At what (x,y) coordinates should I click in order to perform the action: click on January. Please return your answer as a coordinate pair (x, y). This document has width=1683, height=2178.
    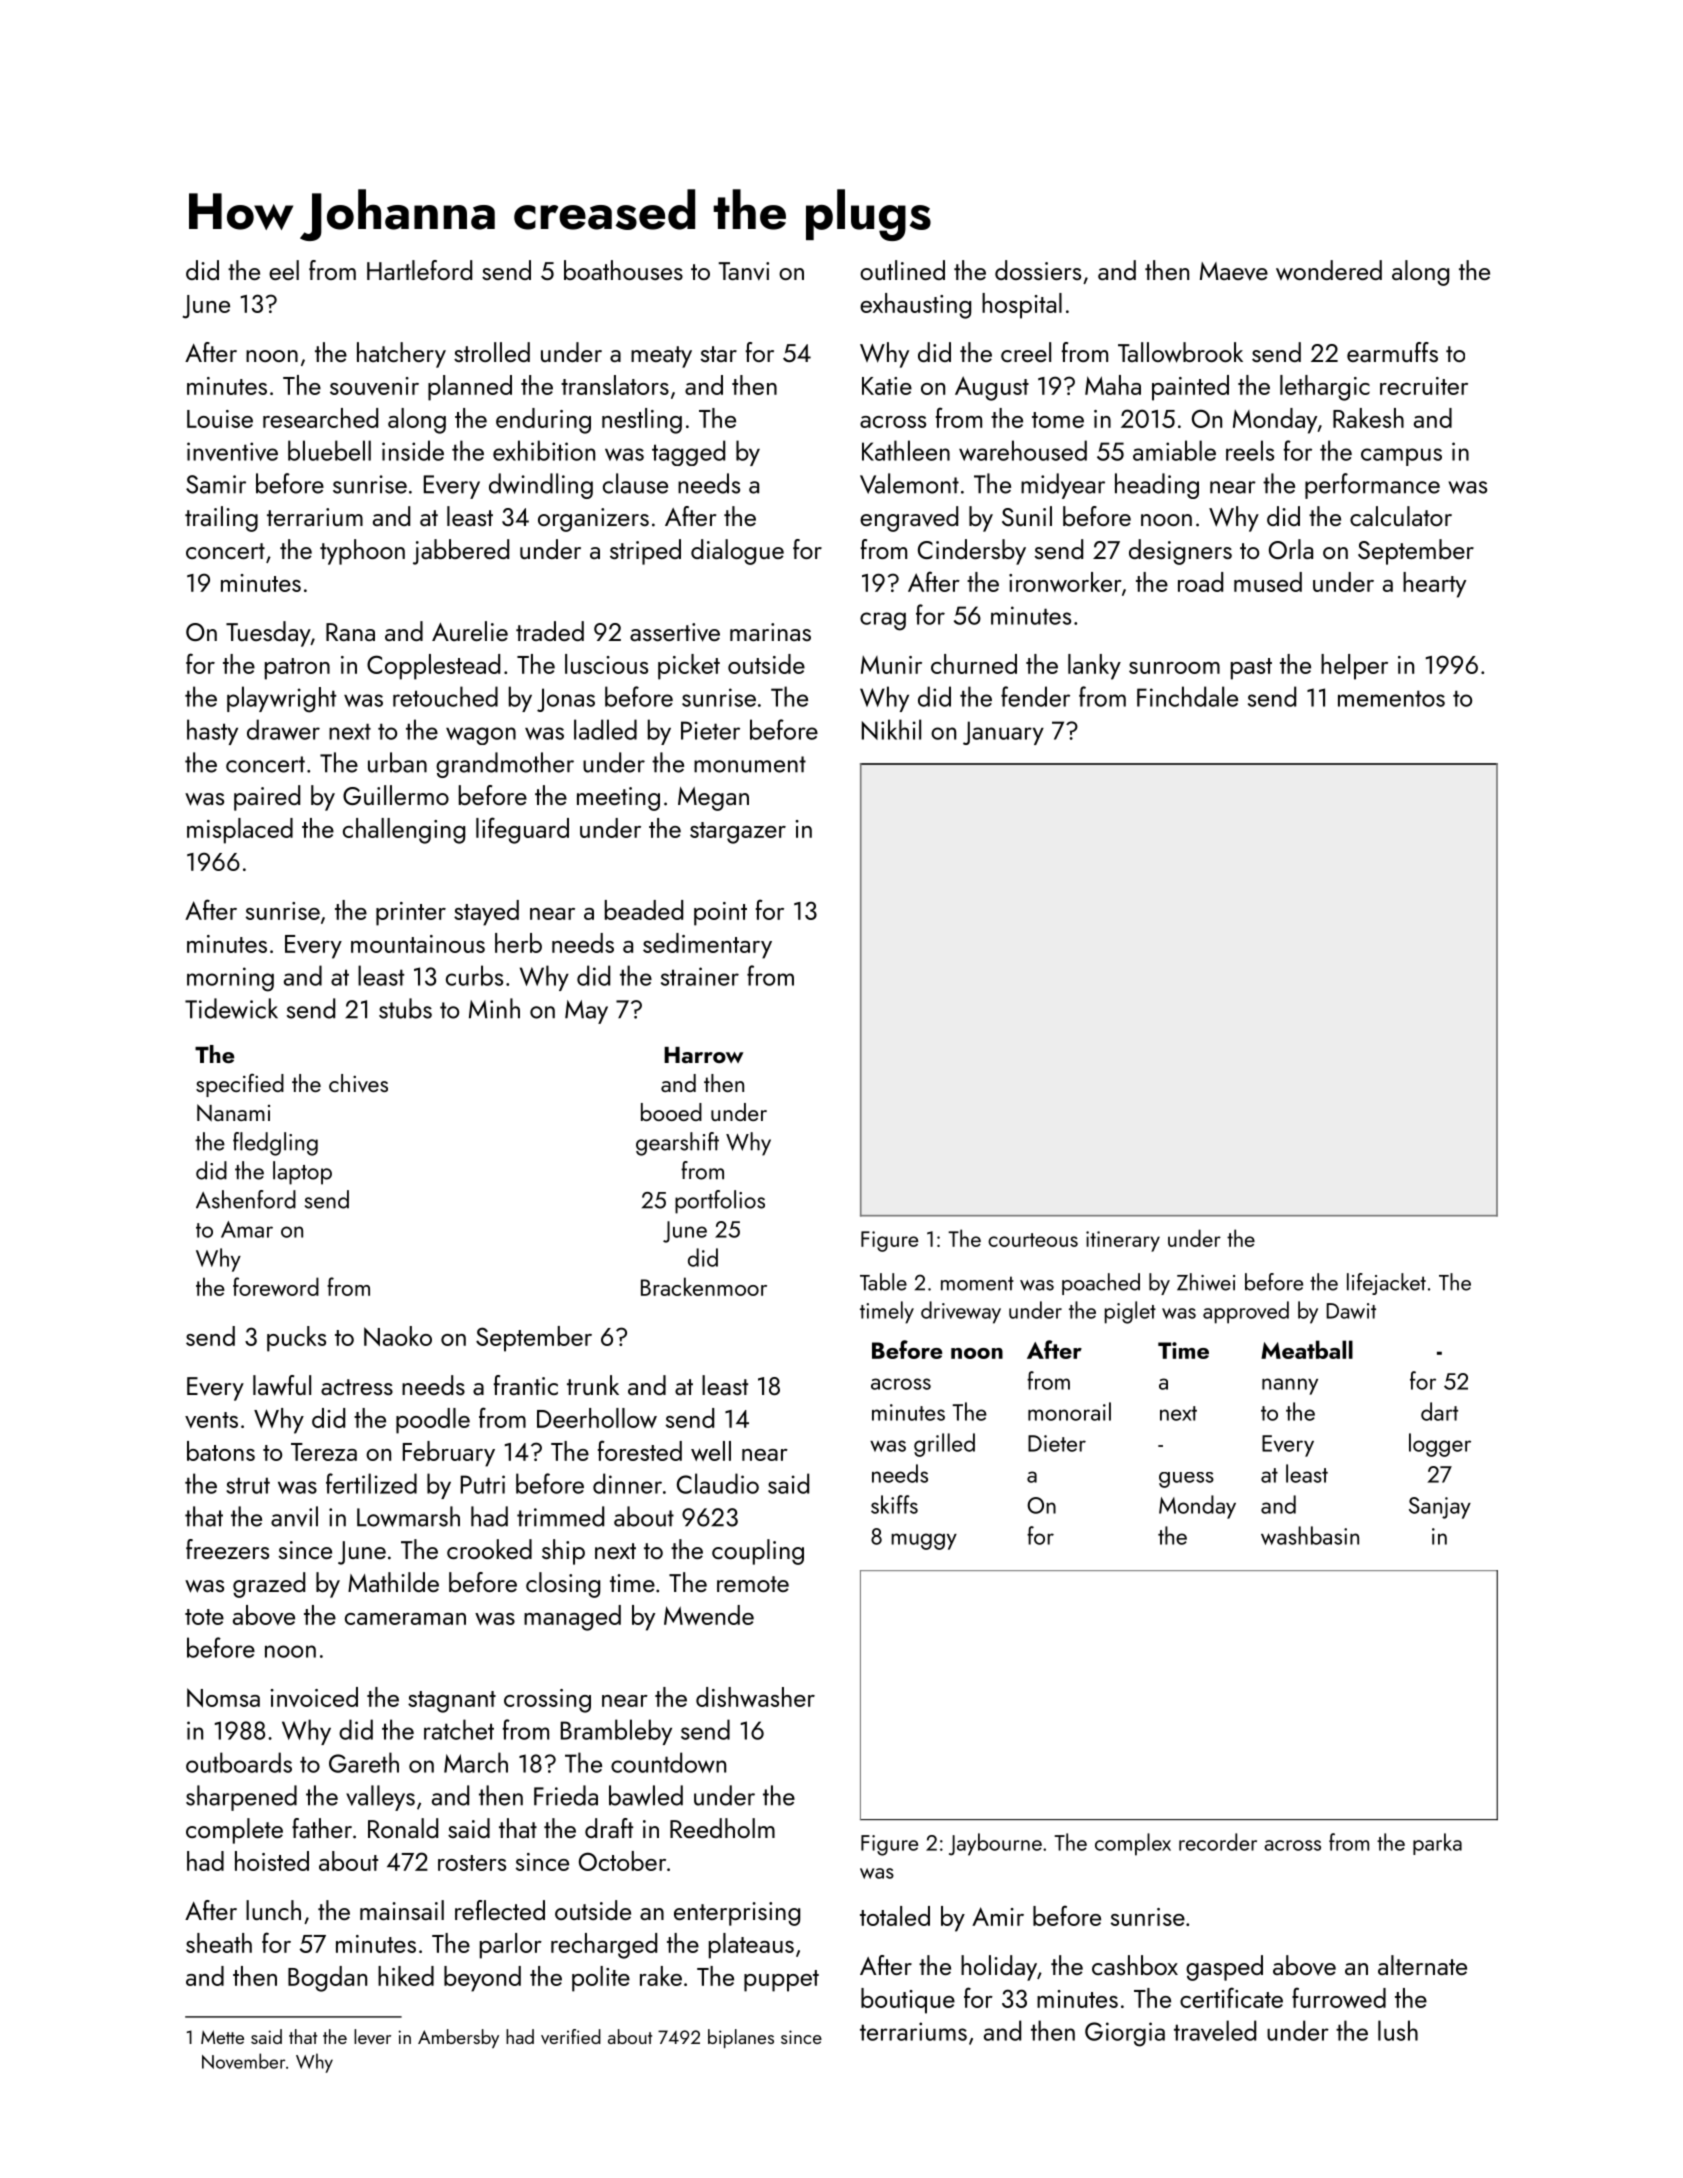
    Looking at the image, I should click on (1003, 733).
